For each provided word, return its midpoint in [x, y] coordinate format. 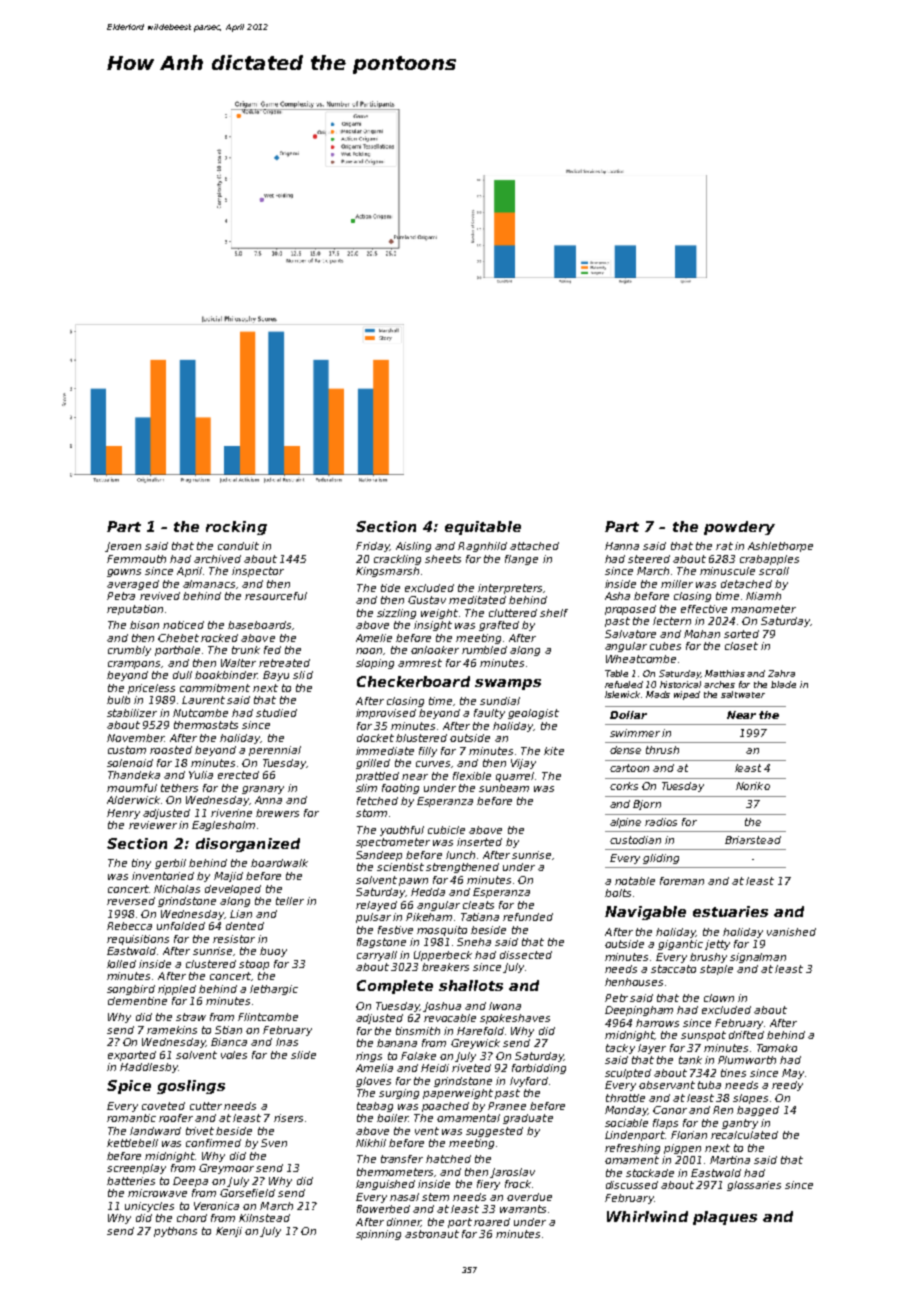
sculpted [628, 1074]
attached [534, 546]
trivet [200, 1131]
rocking [236, 528]
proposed [630, 610]
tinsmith [418, 1031]
